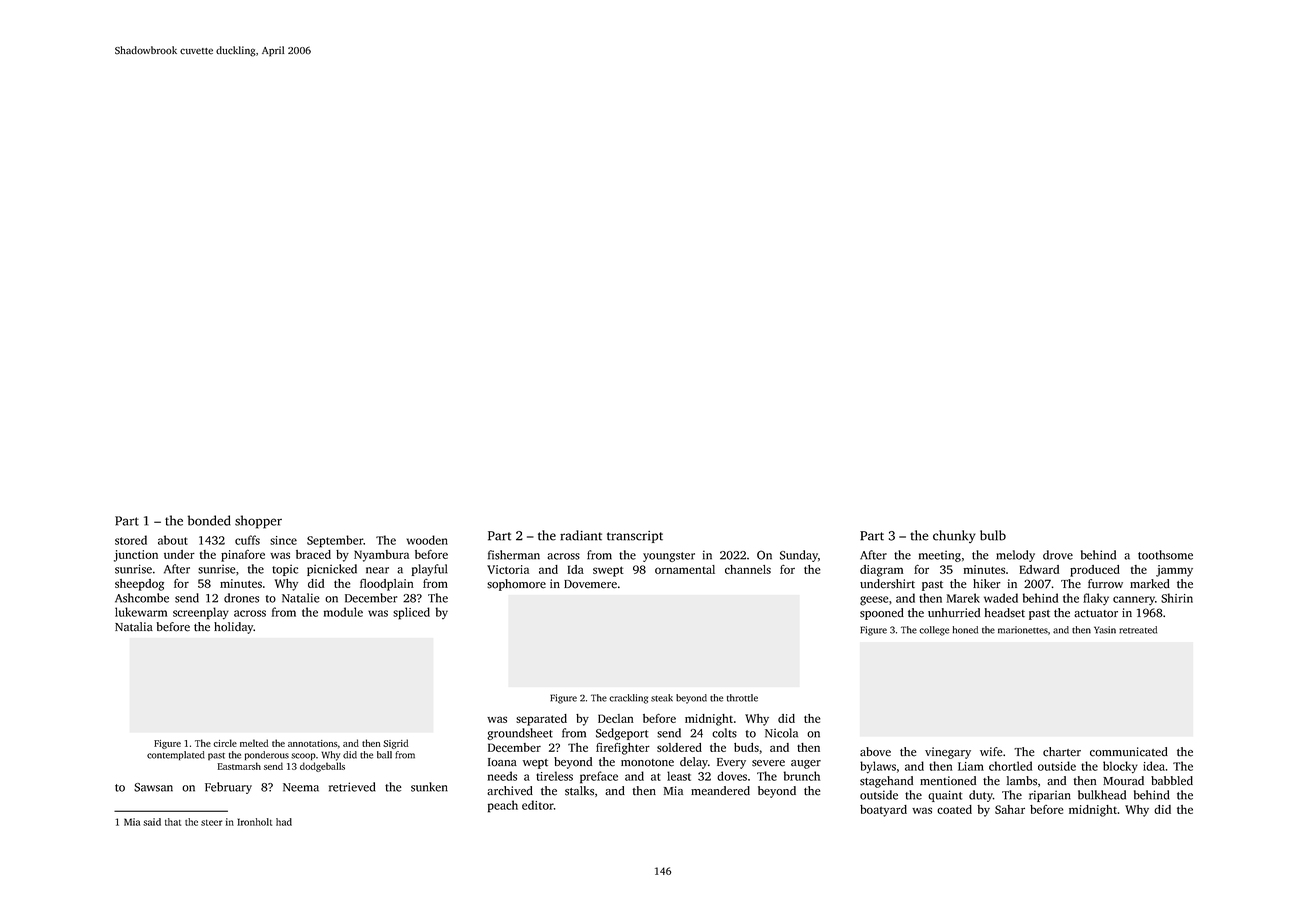 This screenshot has height=924, width=1308. Describe the element at coordinates (628, 699) in the screenshot. I see `crackling` at that location.
